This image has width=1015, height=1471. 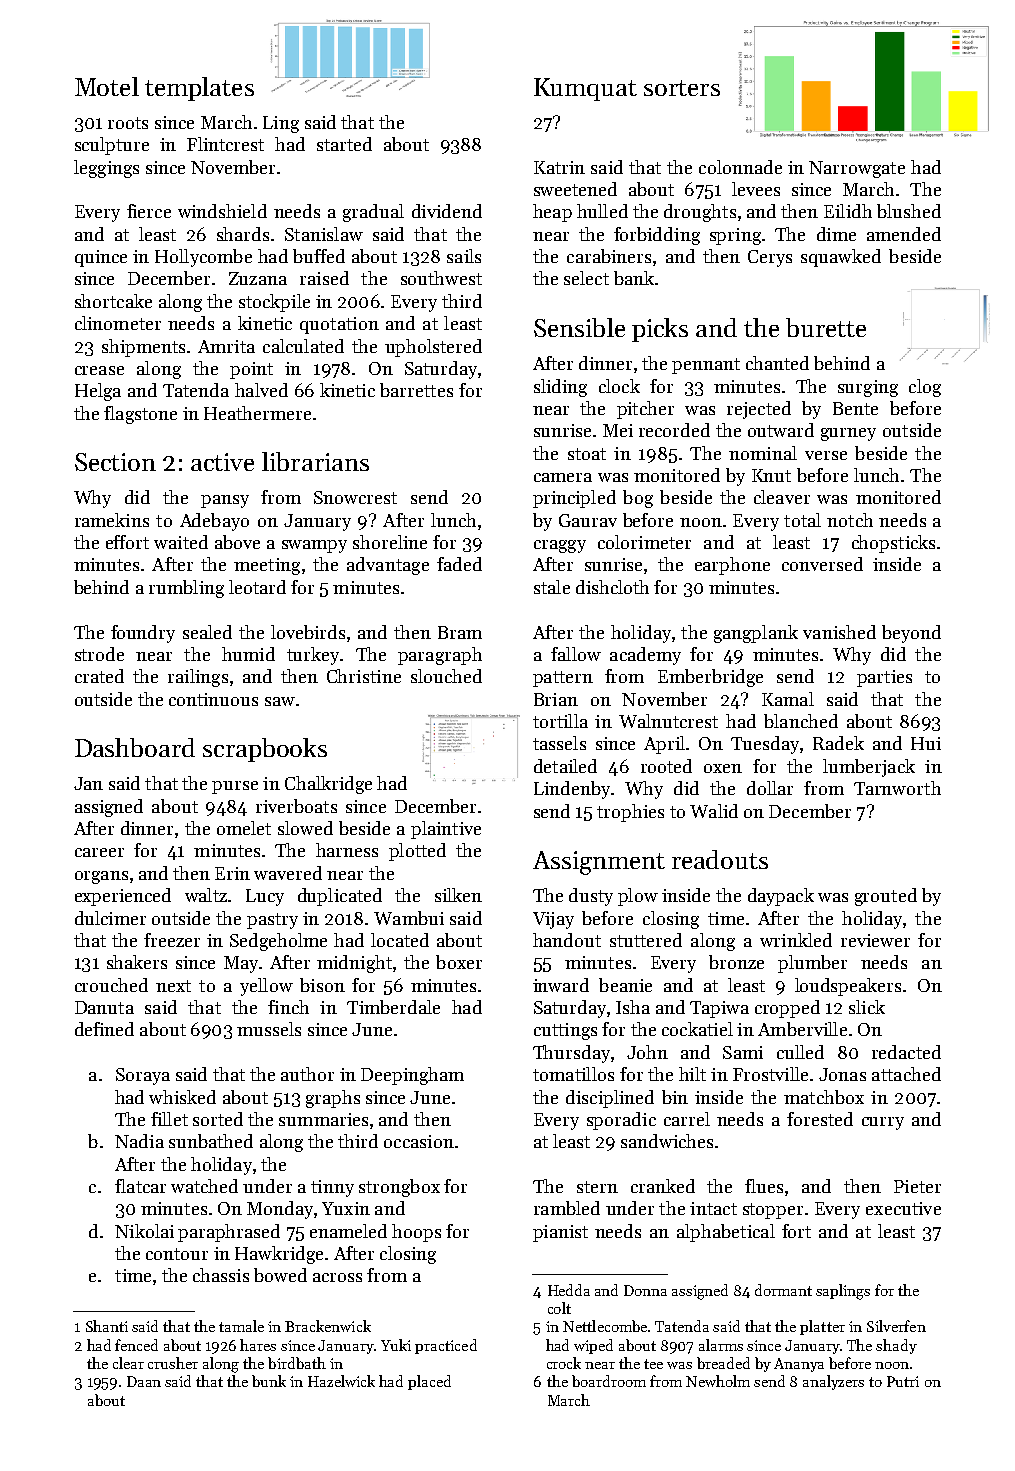 What do you see at coordinates (206, 895) in the image?
I see `waltz` at bounding box center [206, 895].
